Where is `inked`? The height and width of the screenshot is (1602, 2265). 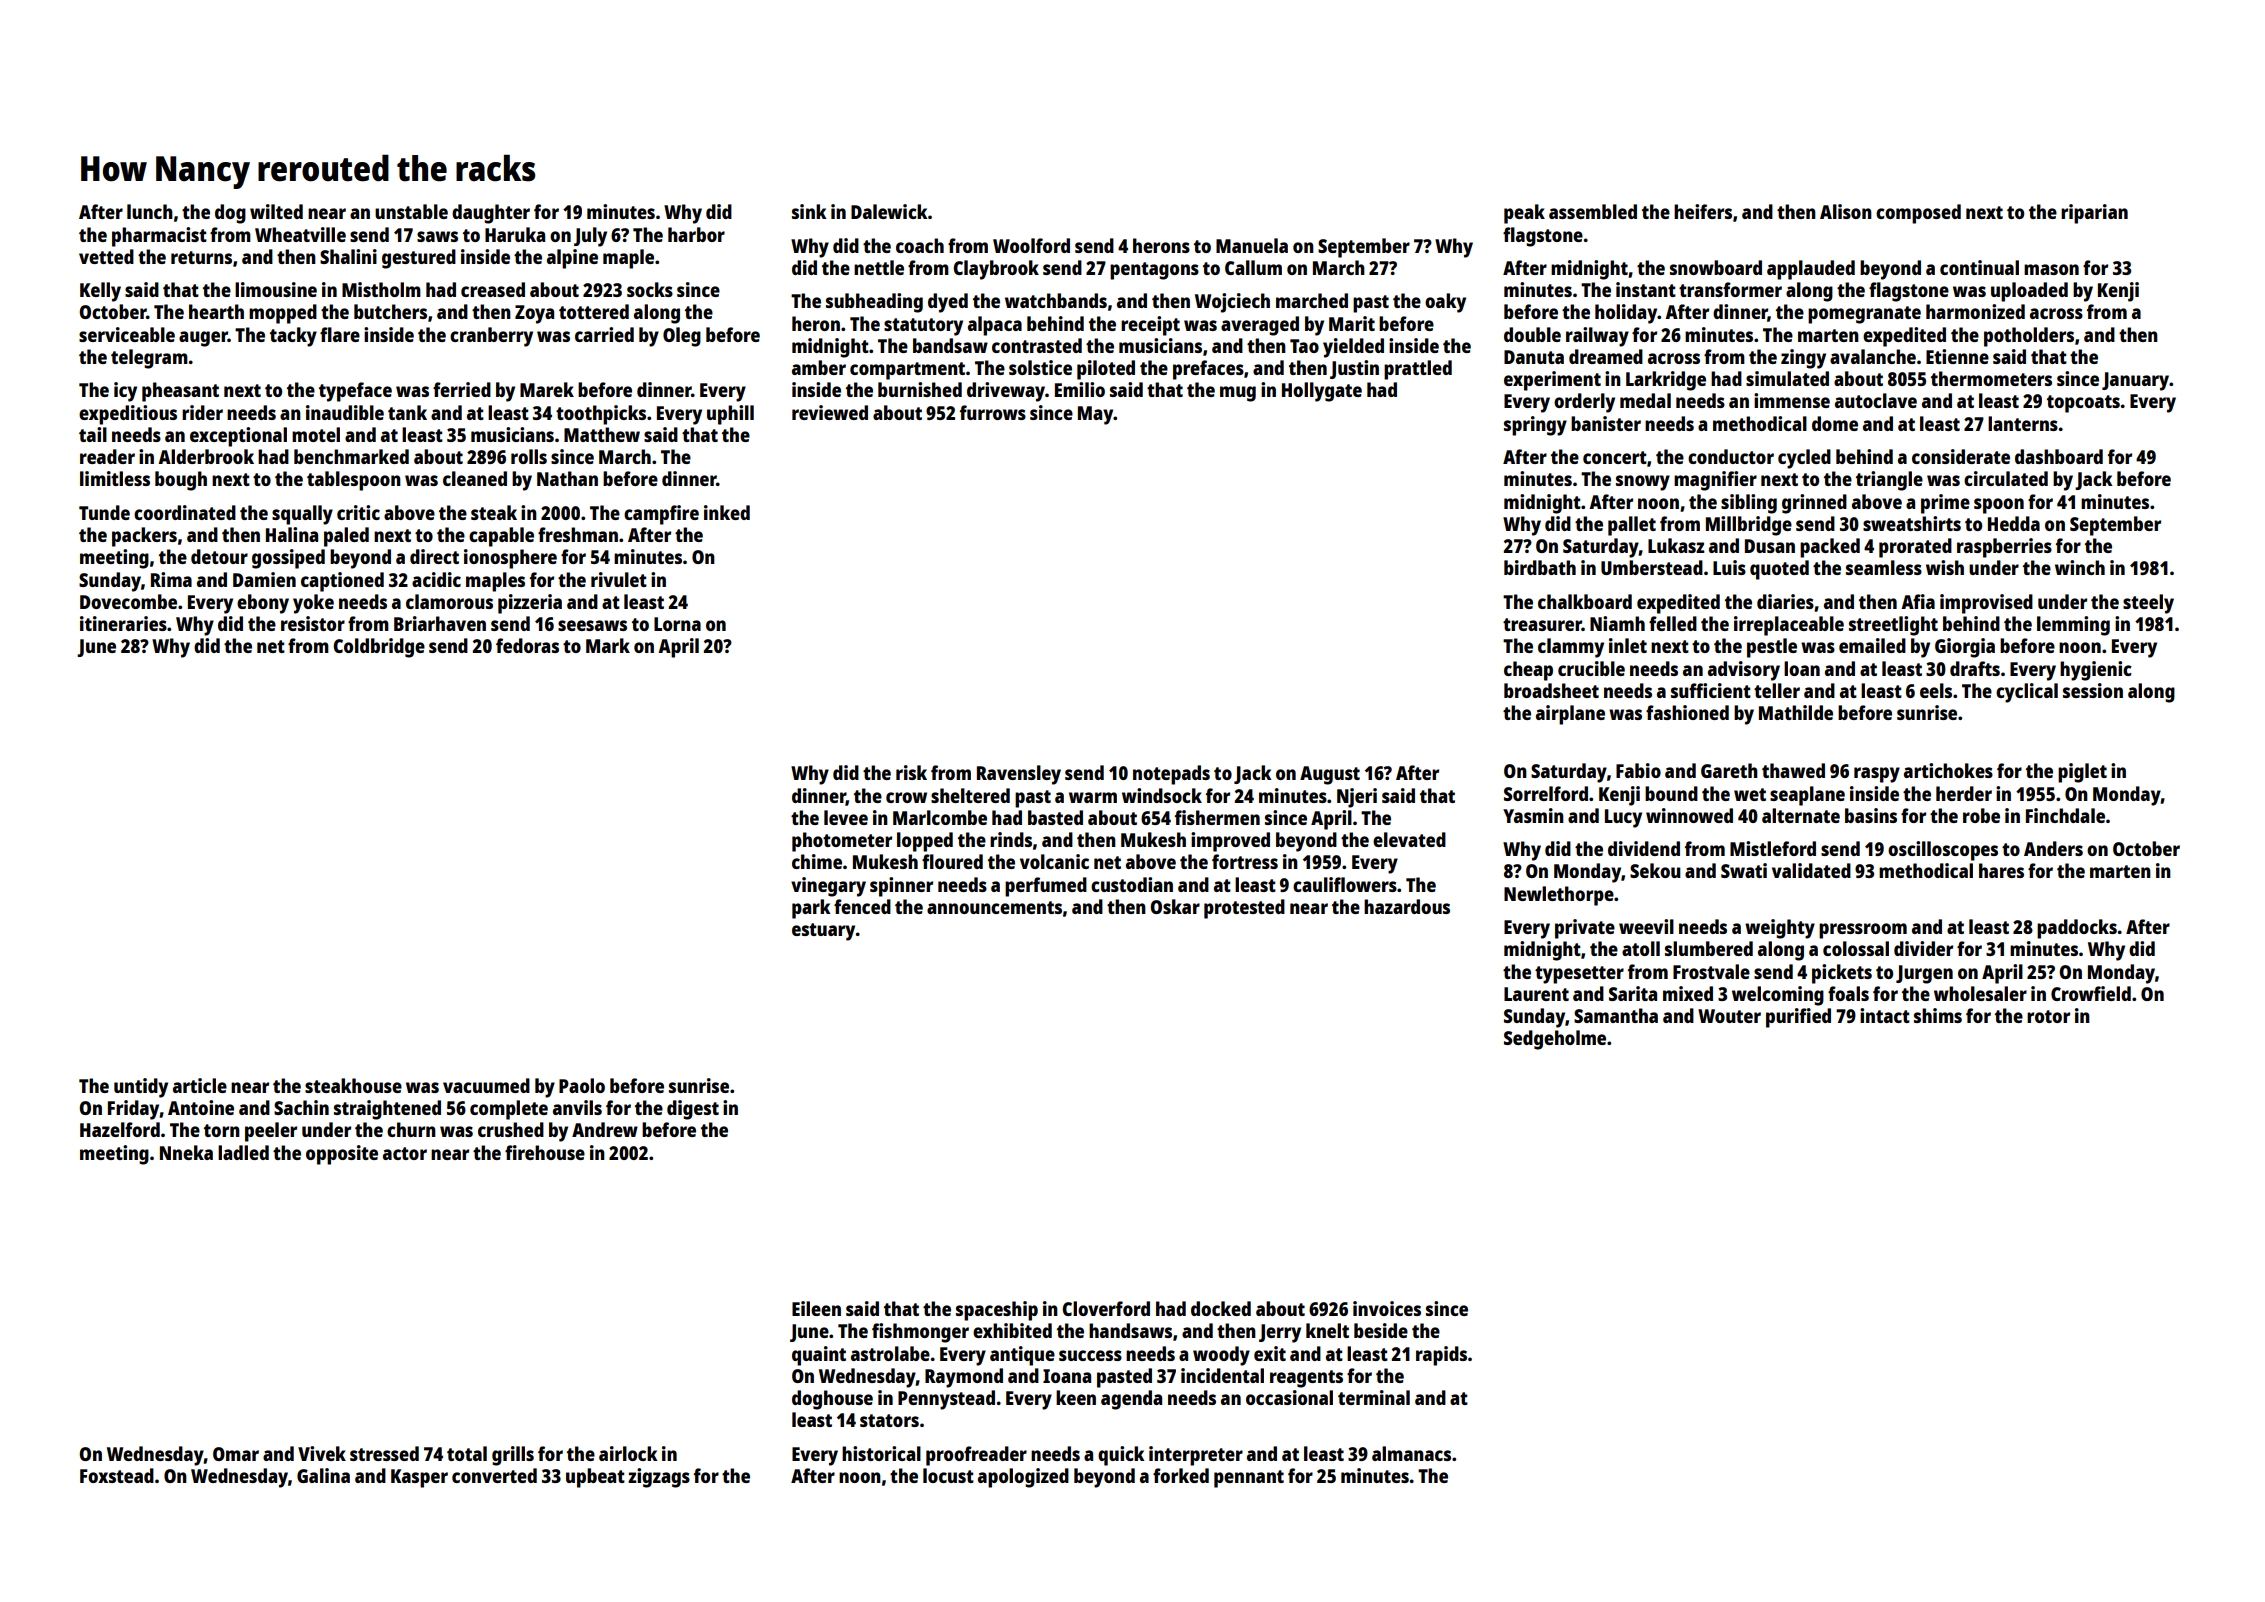
inked is located at coordinates (727, 512).
